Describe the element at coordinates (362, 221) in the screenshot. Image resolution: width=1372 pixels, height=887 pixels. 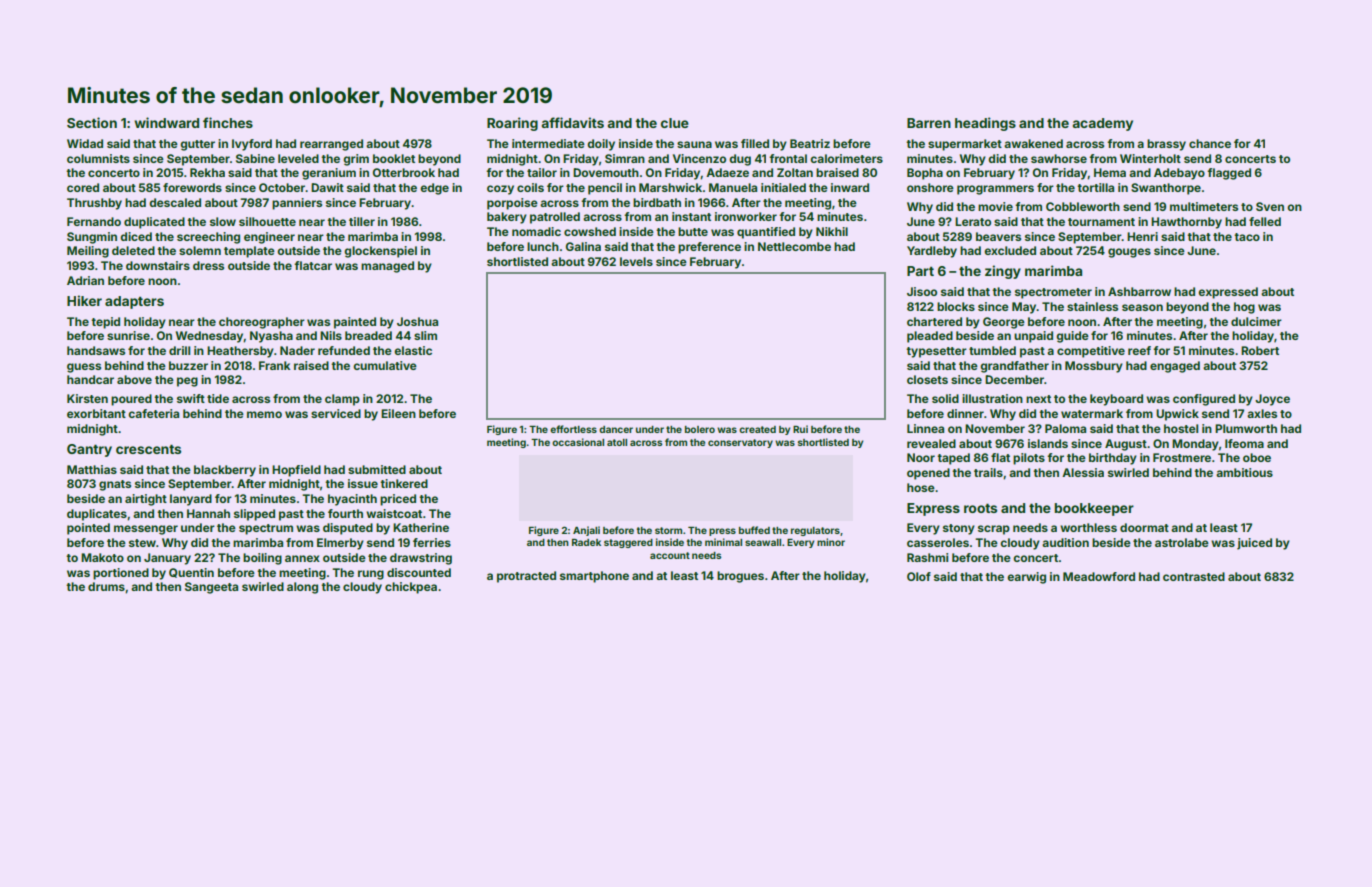
I see `tiller` at that location.
